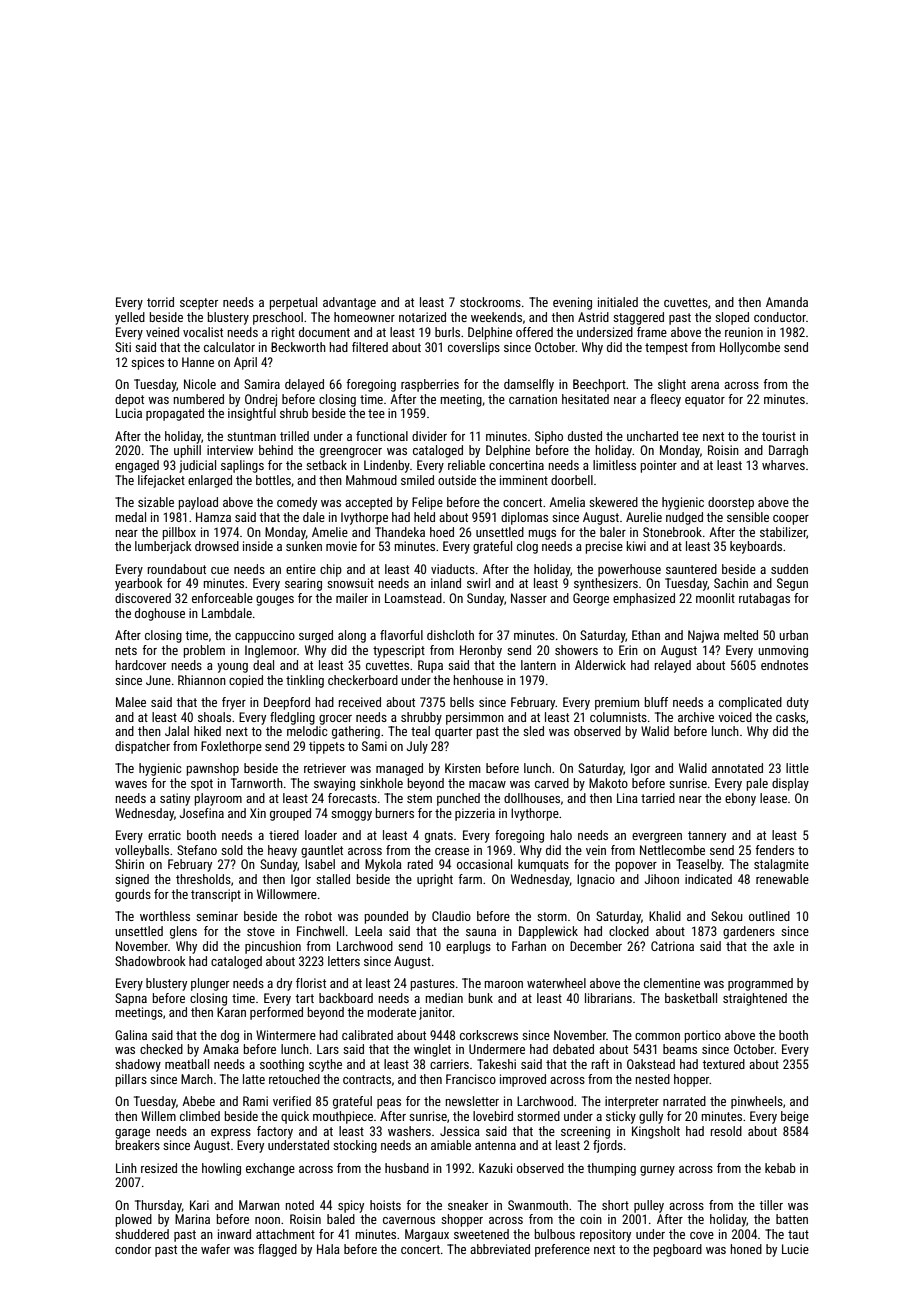 This screenshot has height=1308, width=924. What do you see at coordinates (500, 1249) in the screenshot?
I see `abbreviated` at bounding box center [500, 1249].
